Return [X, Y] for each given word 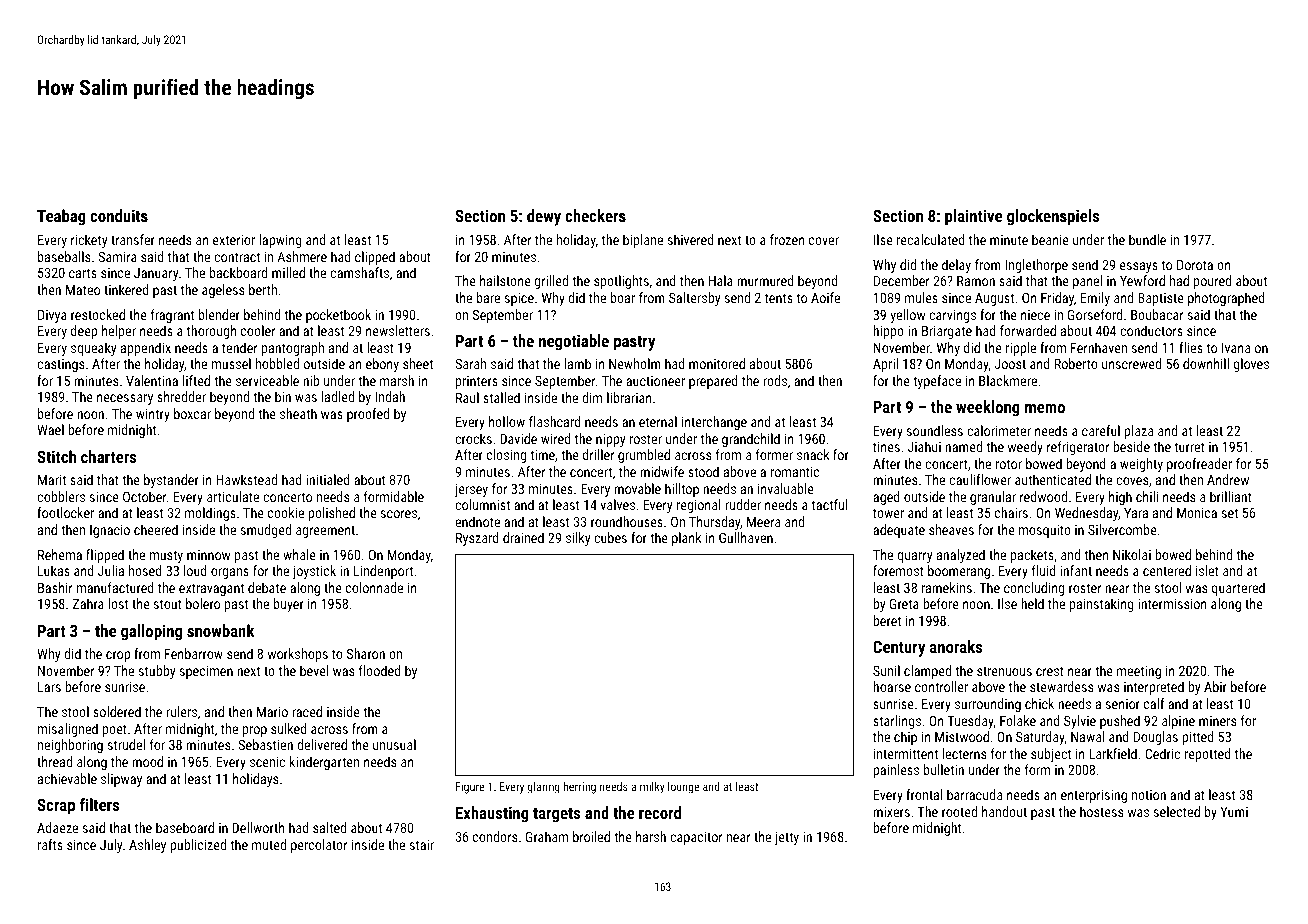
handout [1004, 811]
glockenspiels [1053, 217]
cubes [610, 537]
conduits [119, 215]
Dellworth [258, 827]
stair [422, 845]
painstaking [1102, 605]
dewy [544, 217]
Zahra [88, 603]
